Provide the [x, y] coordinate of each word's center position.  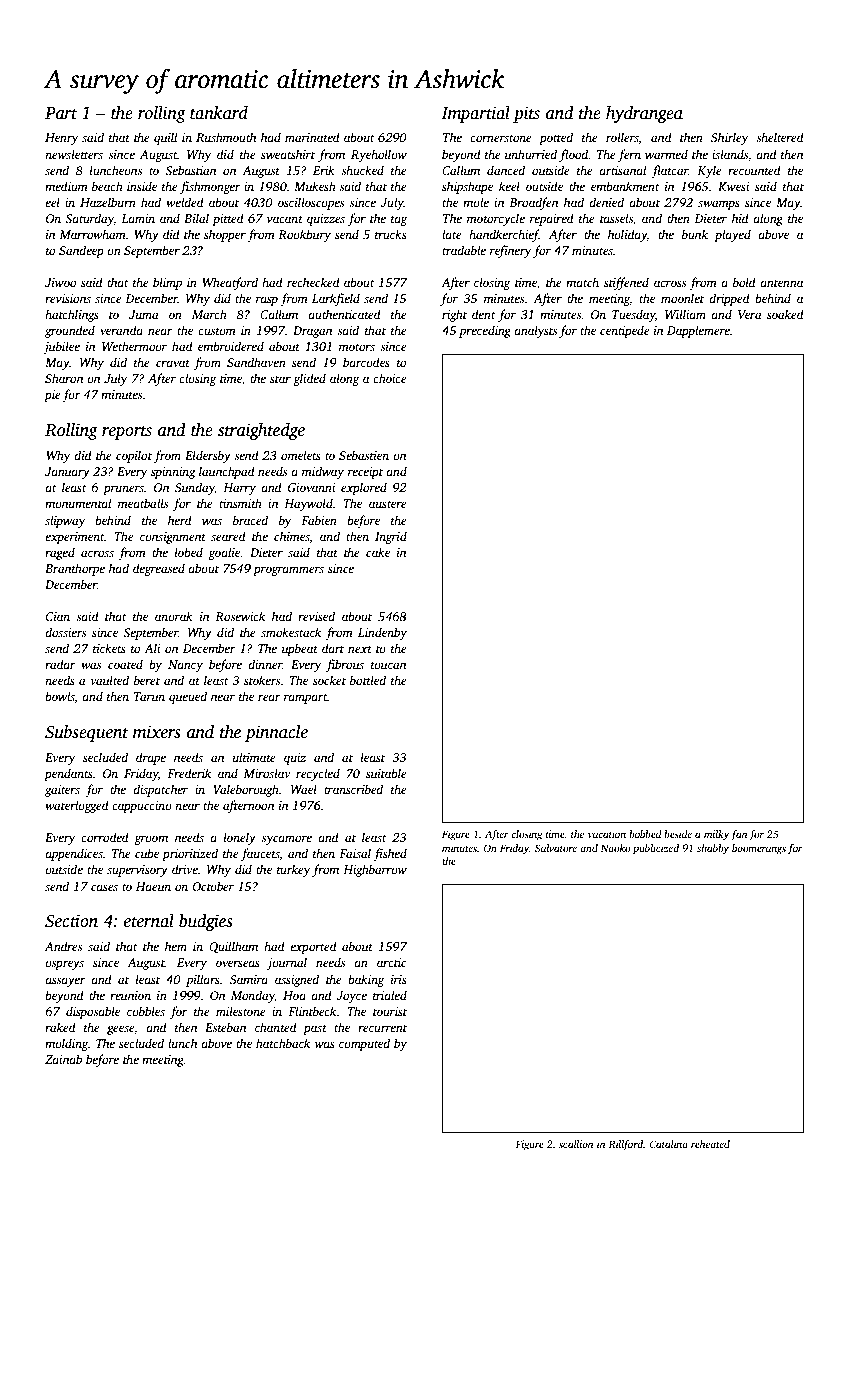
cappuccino [142, 807]
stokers [262, 680]
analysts [535, 331]
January [67, 473]
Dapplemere [698, 331]
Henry [61, 139]
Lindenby [382, 633]
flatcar [669, 171]
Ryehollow [379, 155]
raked [60, 1027]
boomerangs [759, 849]
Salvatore [556, 848]
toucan [388, 665]
